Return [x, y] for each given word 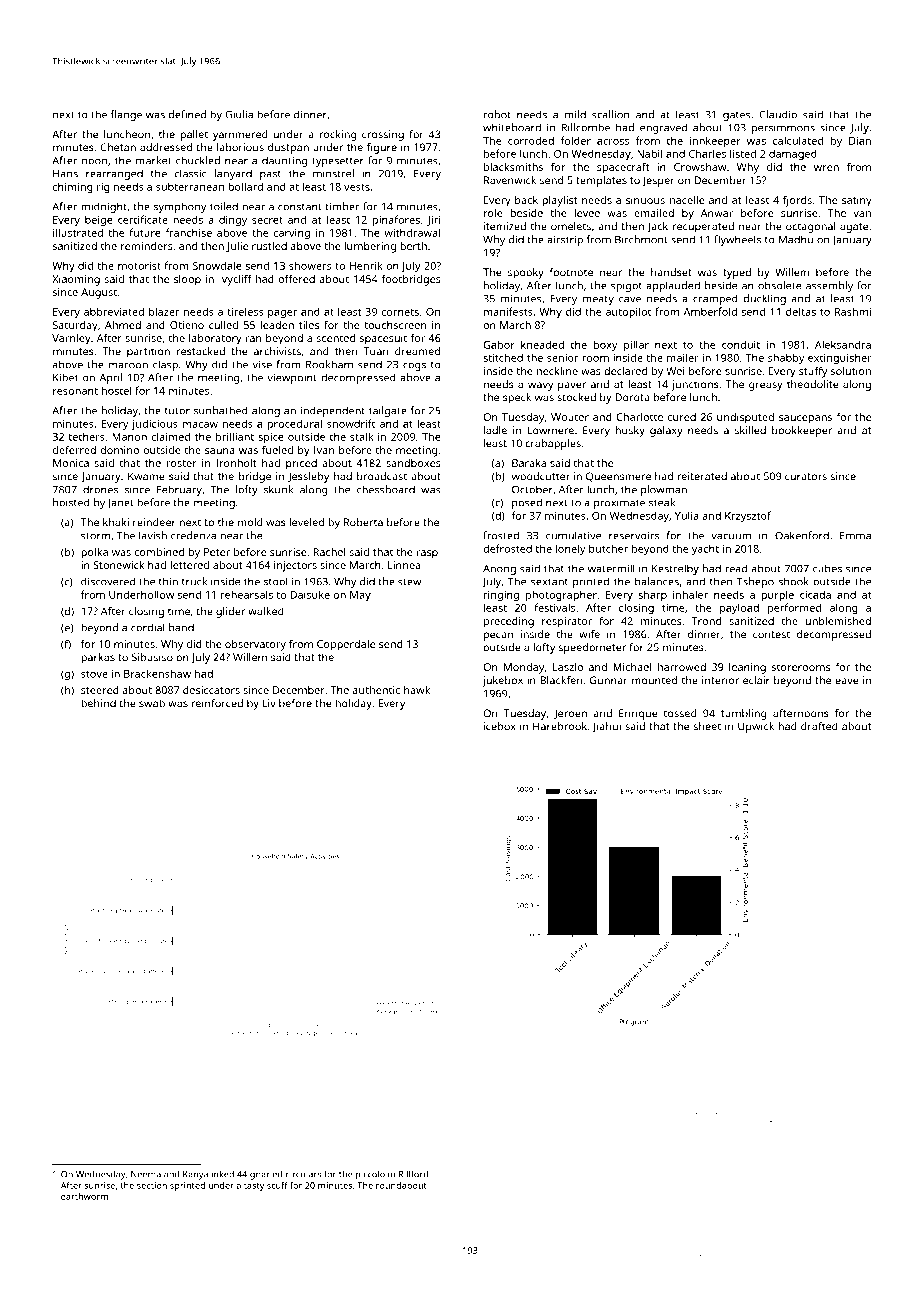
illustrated [78, 232]
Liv [269, 703]
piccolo [370, 1175]
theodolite [813, 384]
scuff [277, 1185]
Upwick [756, 727]
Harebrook [560, 726]
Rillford [413, 1174]
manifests [508, 311]
